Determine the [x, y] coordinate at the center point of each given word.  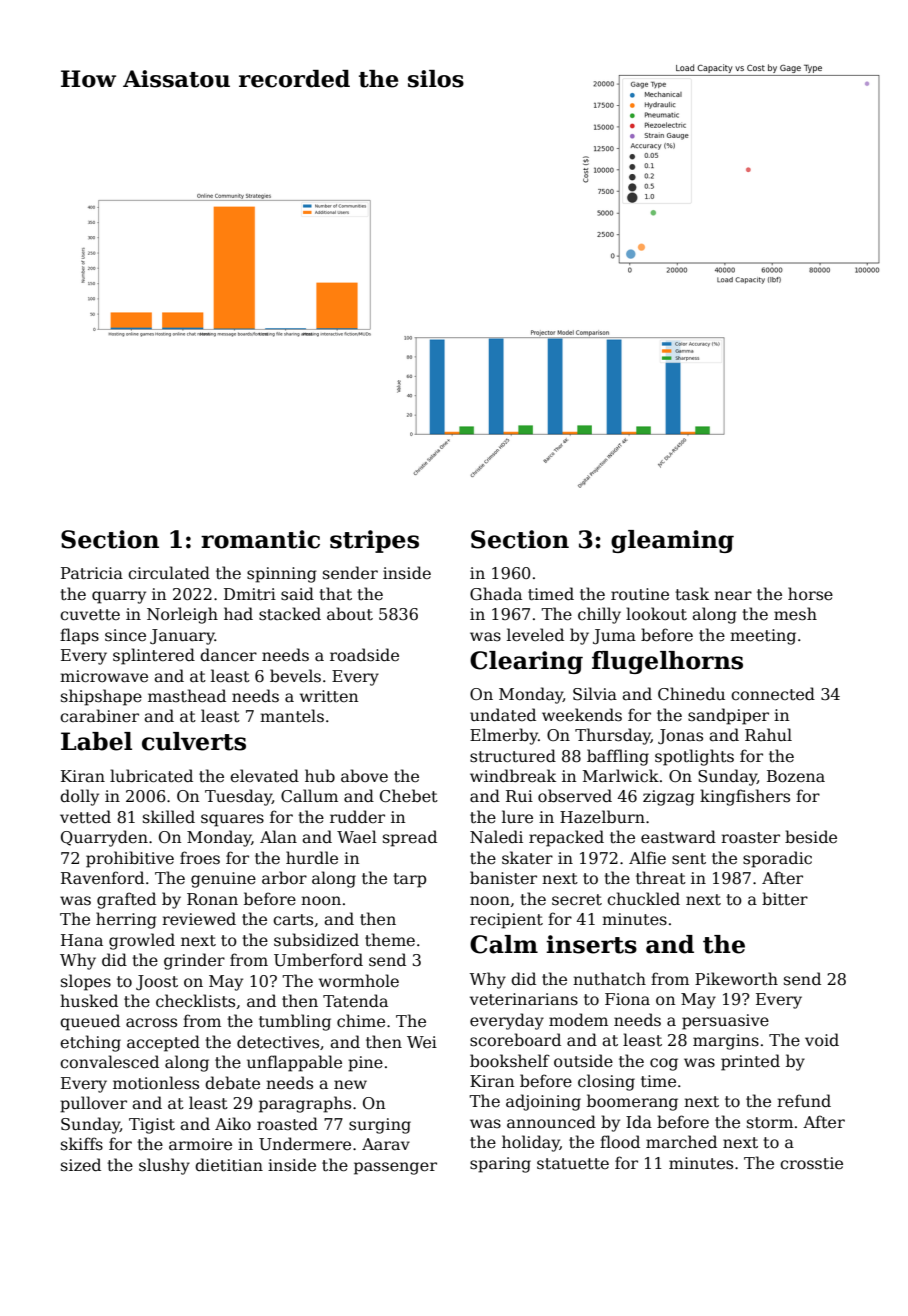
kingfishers [745, 797]
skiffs [82, 1143]
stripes [374, 541]
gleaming [672, 541]
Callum [309, 796]
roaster [750, 838]
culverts [194, 741]
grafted [126, 900]
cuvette [90, 615]
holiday [531, 1143]
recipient [506, 921]
